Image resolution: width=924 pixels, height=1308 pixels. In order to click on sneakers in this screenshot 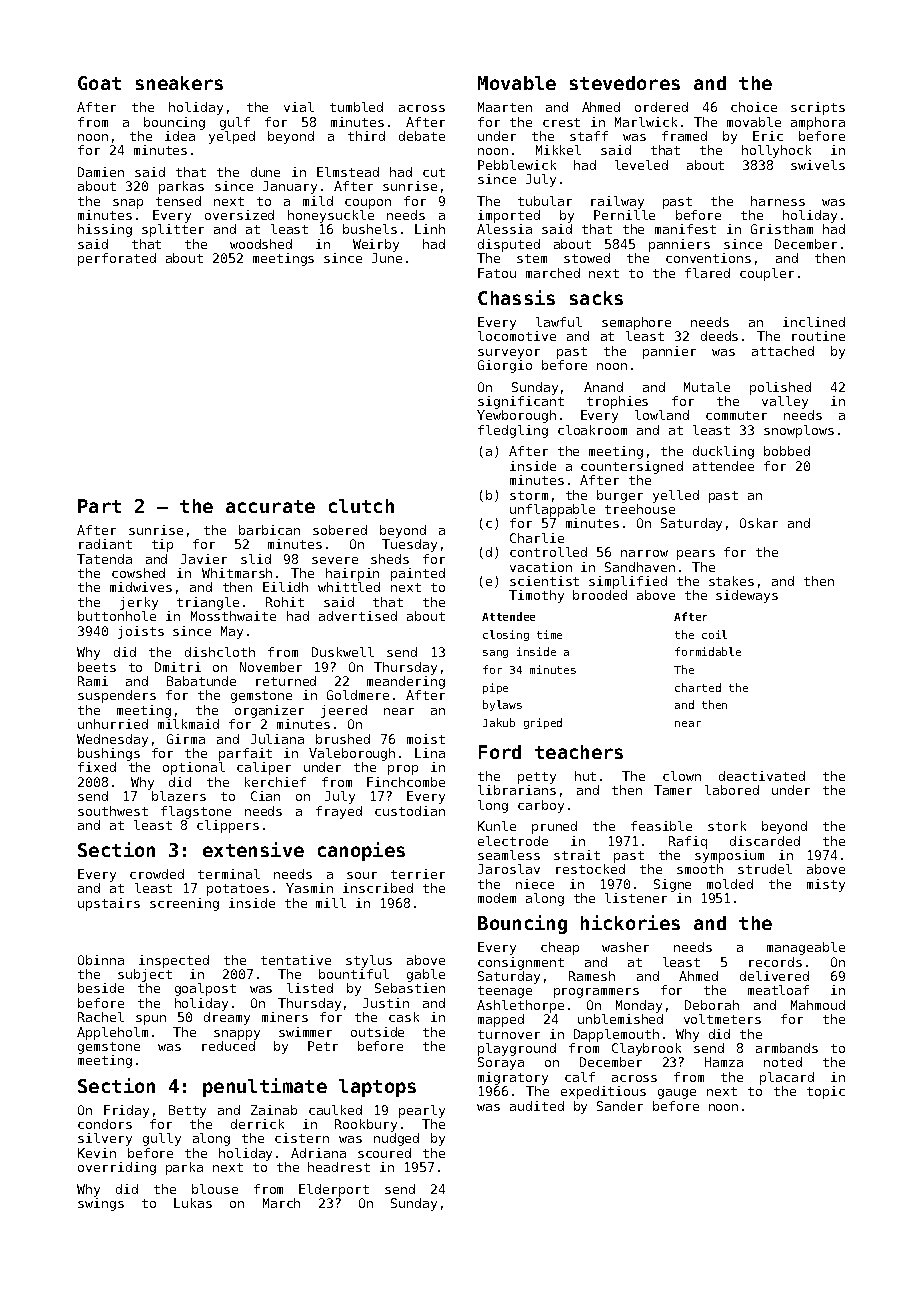, I will do `click(179, 83)`.
